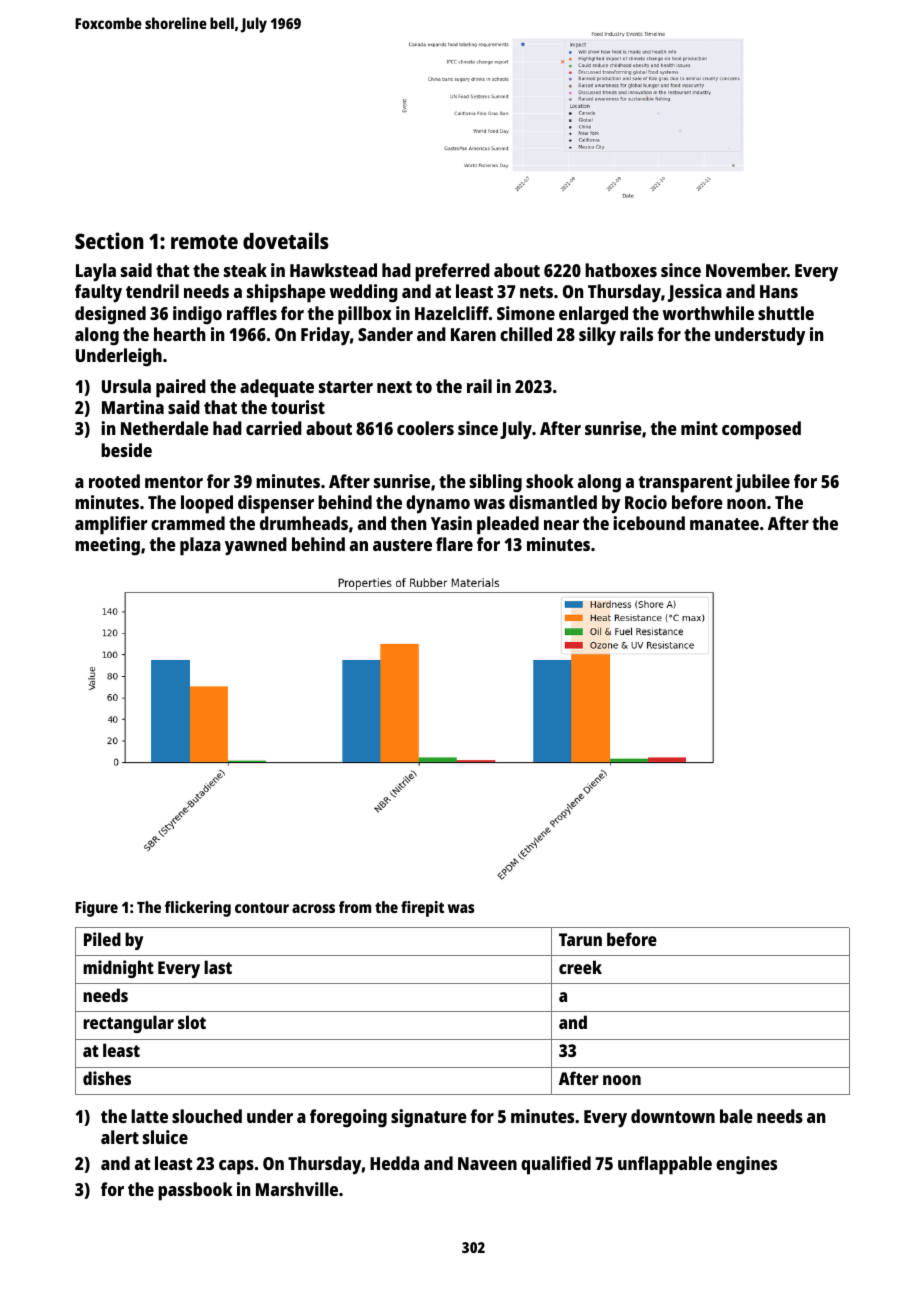  What do you see at coordinates (736, 1116) in the image?
I see `bale` at bounding box center [736, 1116].
